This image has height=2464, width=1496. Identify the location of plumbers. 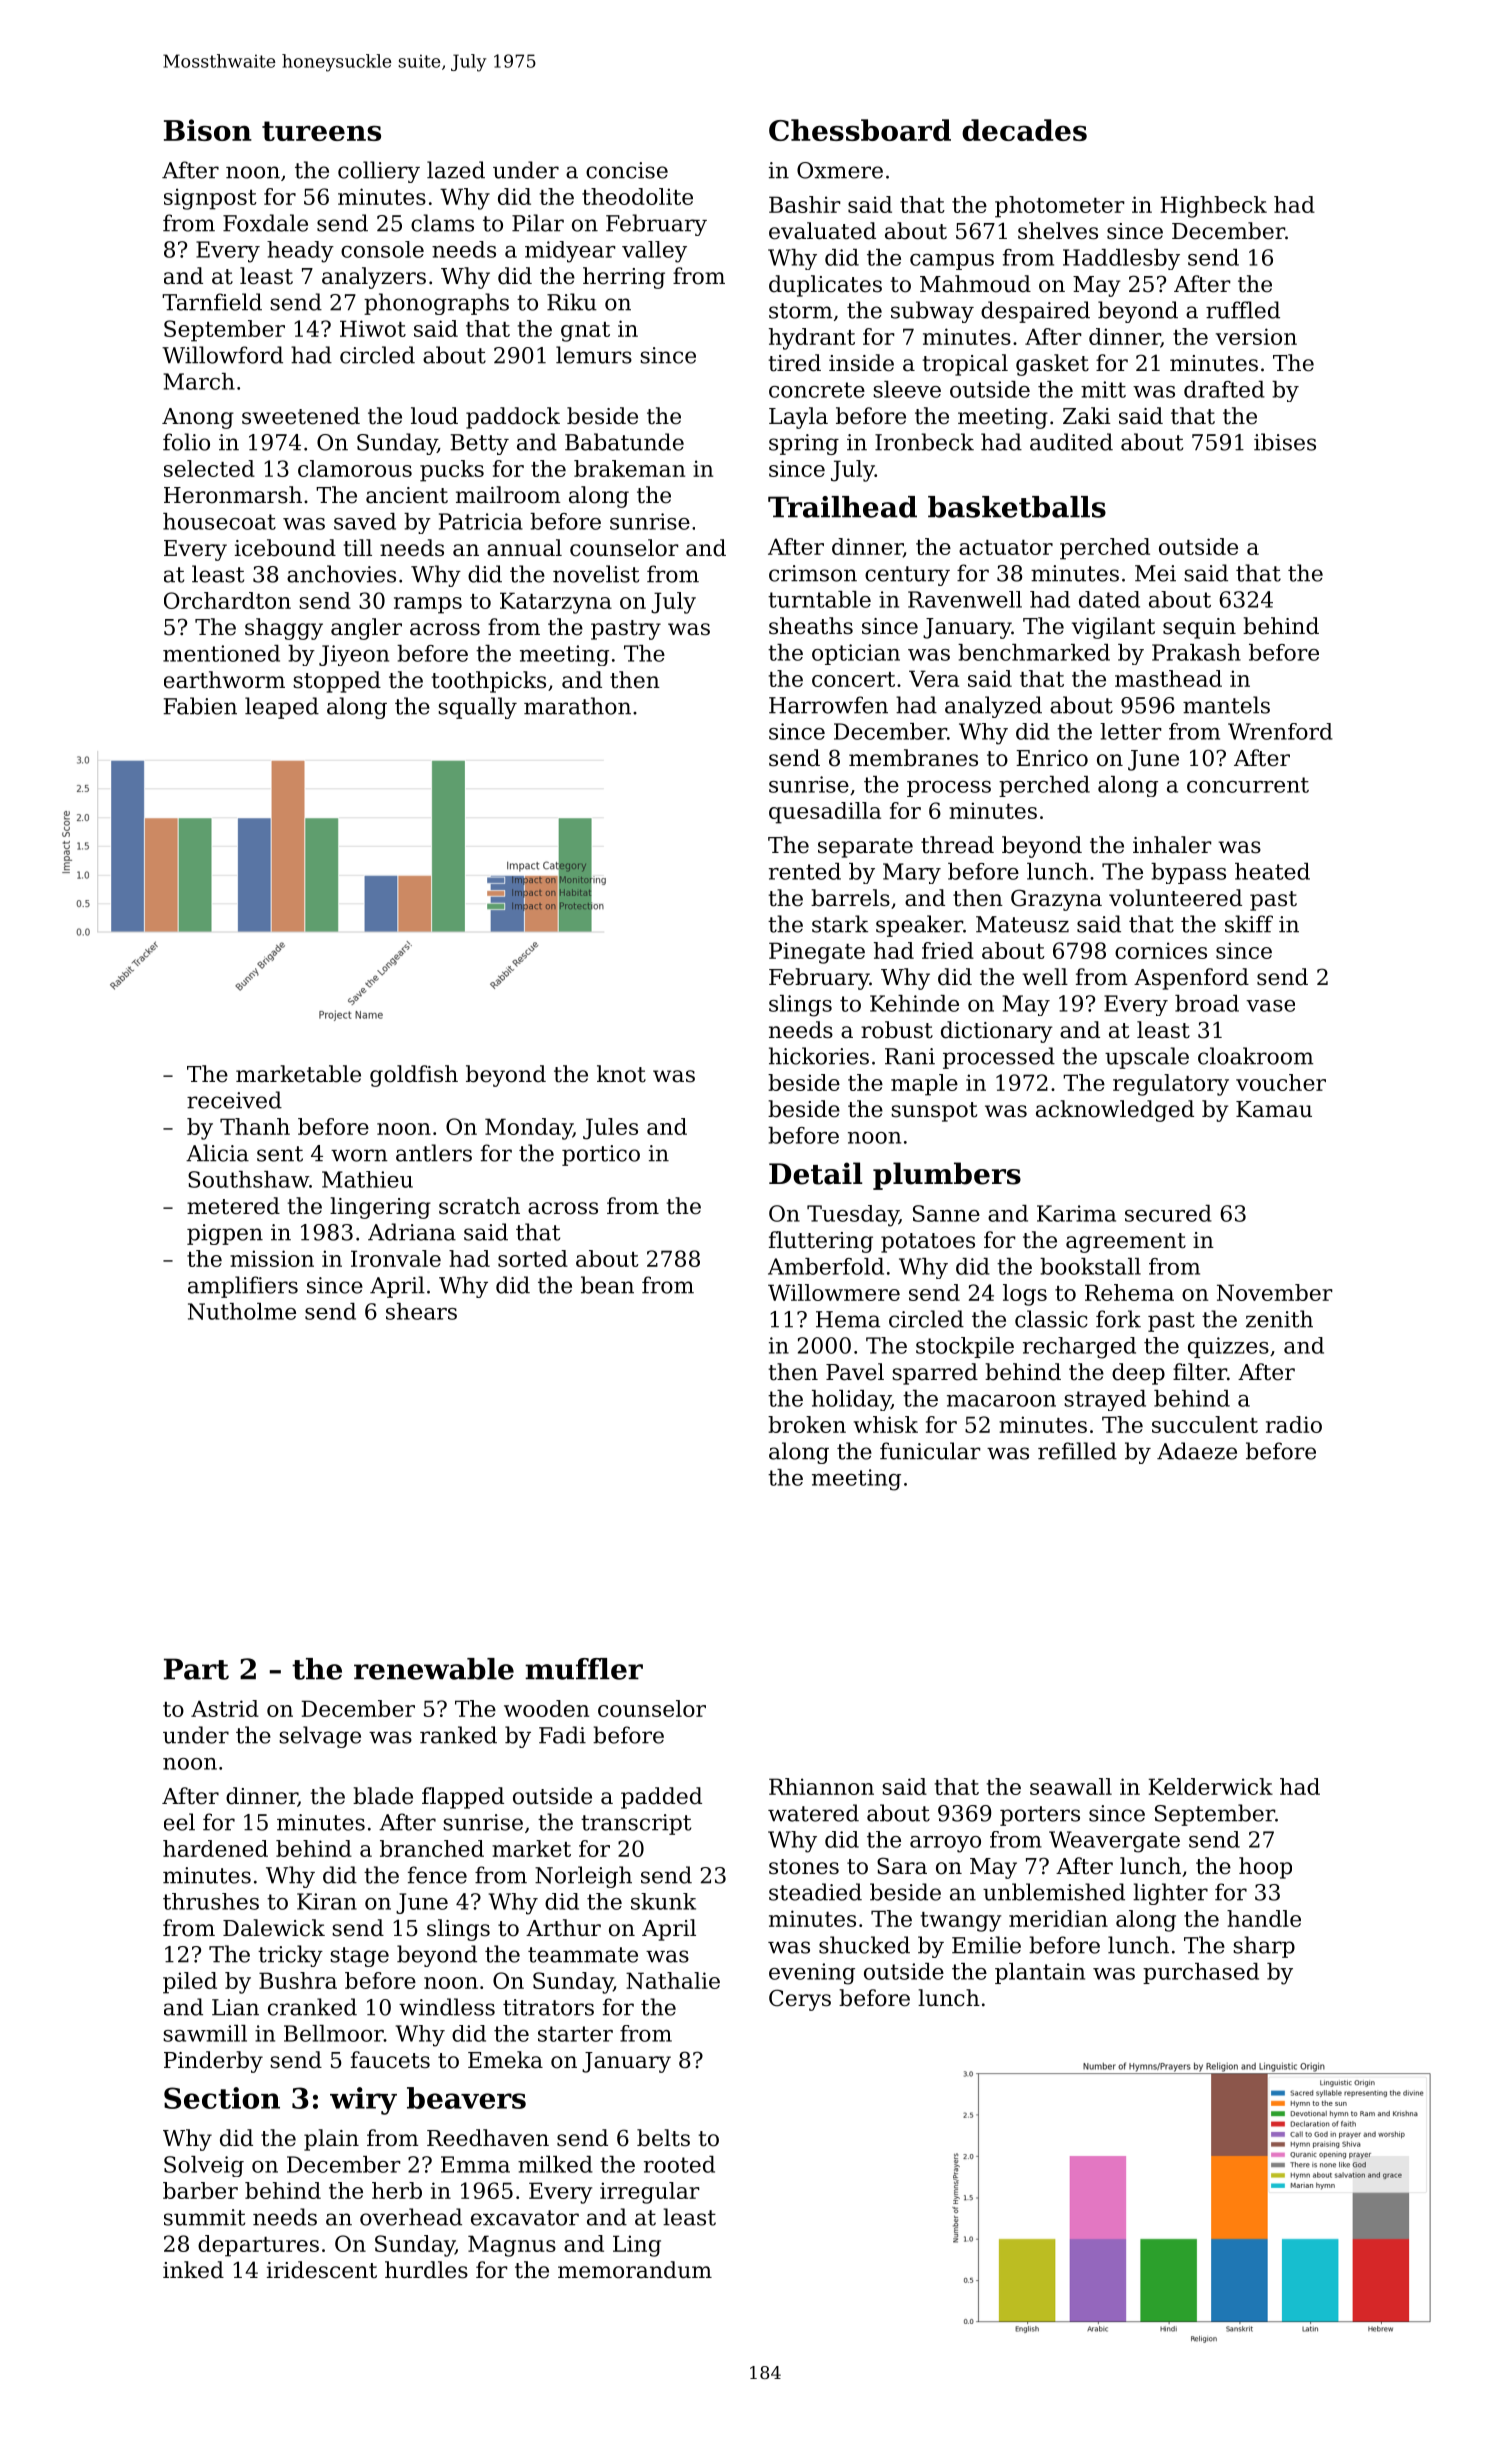
(947, 1176).
